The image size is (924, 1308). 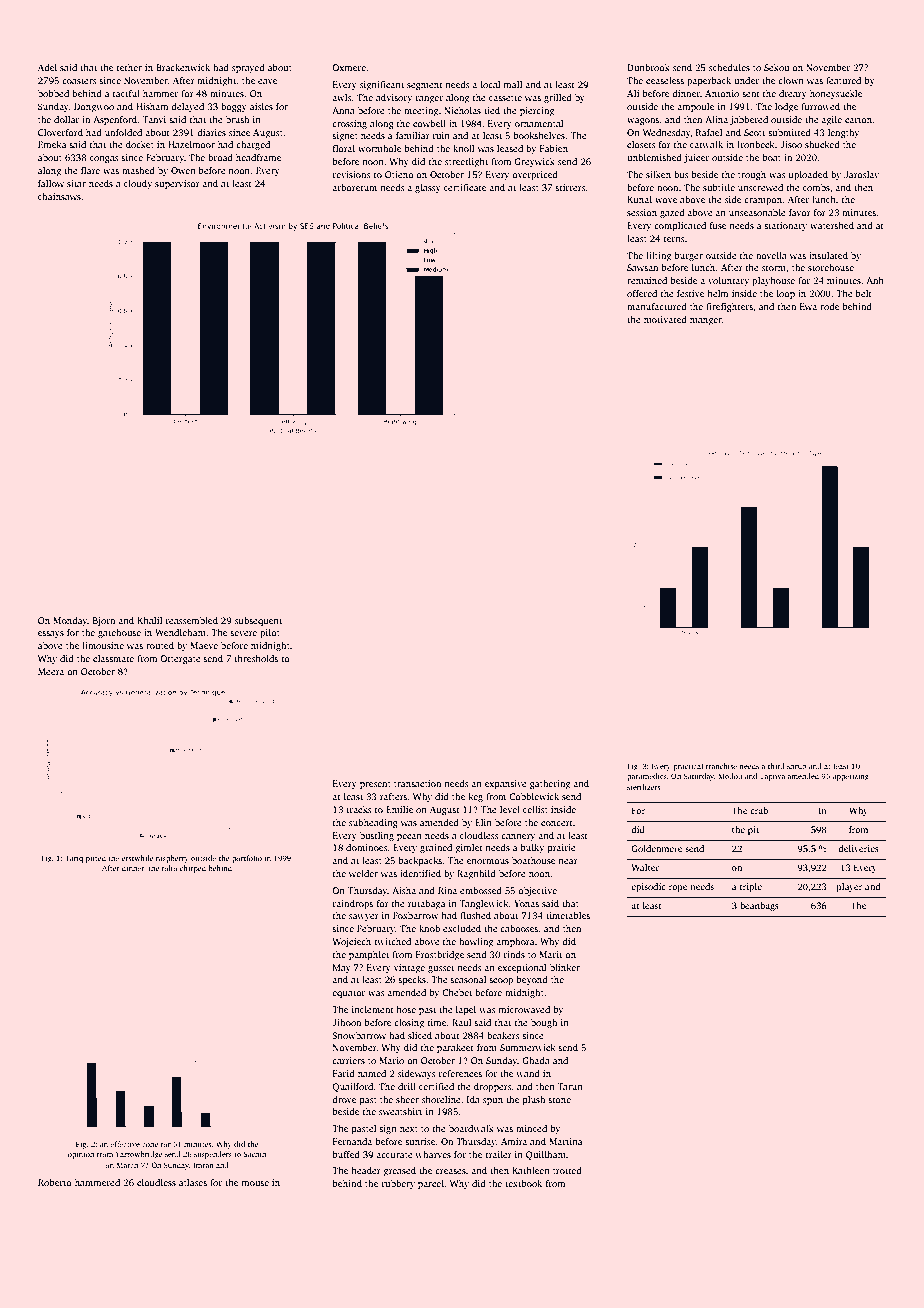 I want to click on Roberto, so click(x=55, y=1182).
